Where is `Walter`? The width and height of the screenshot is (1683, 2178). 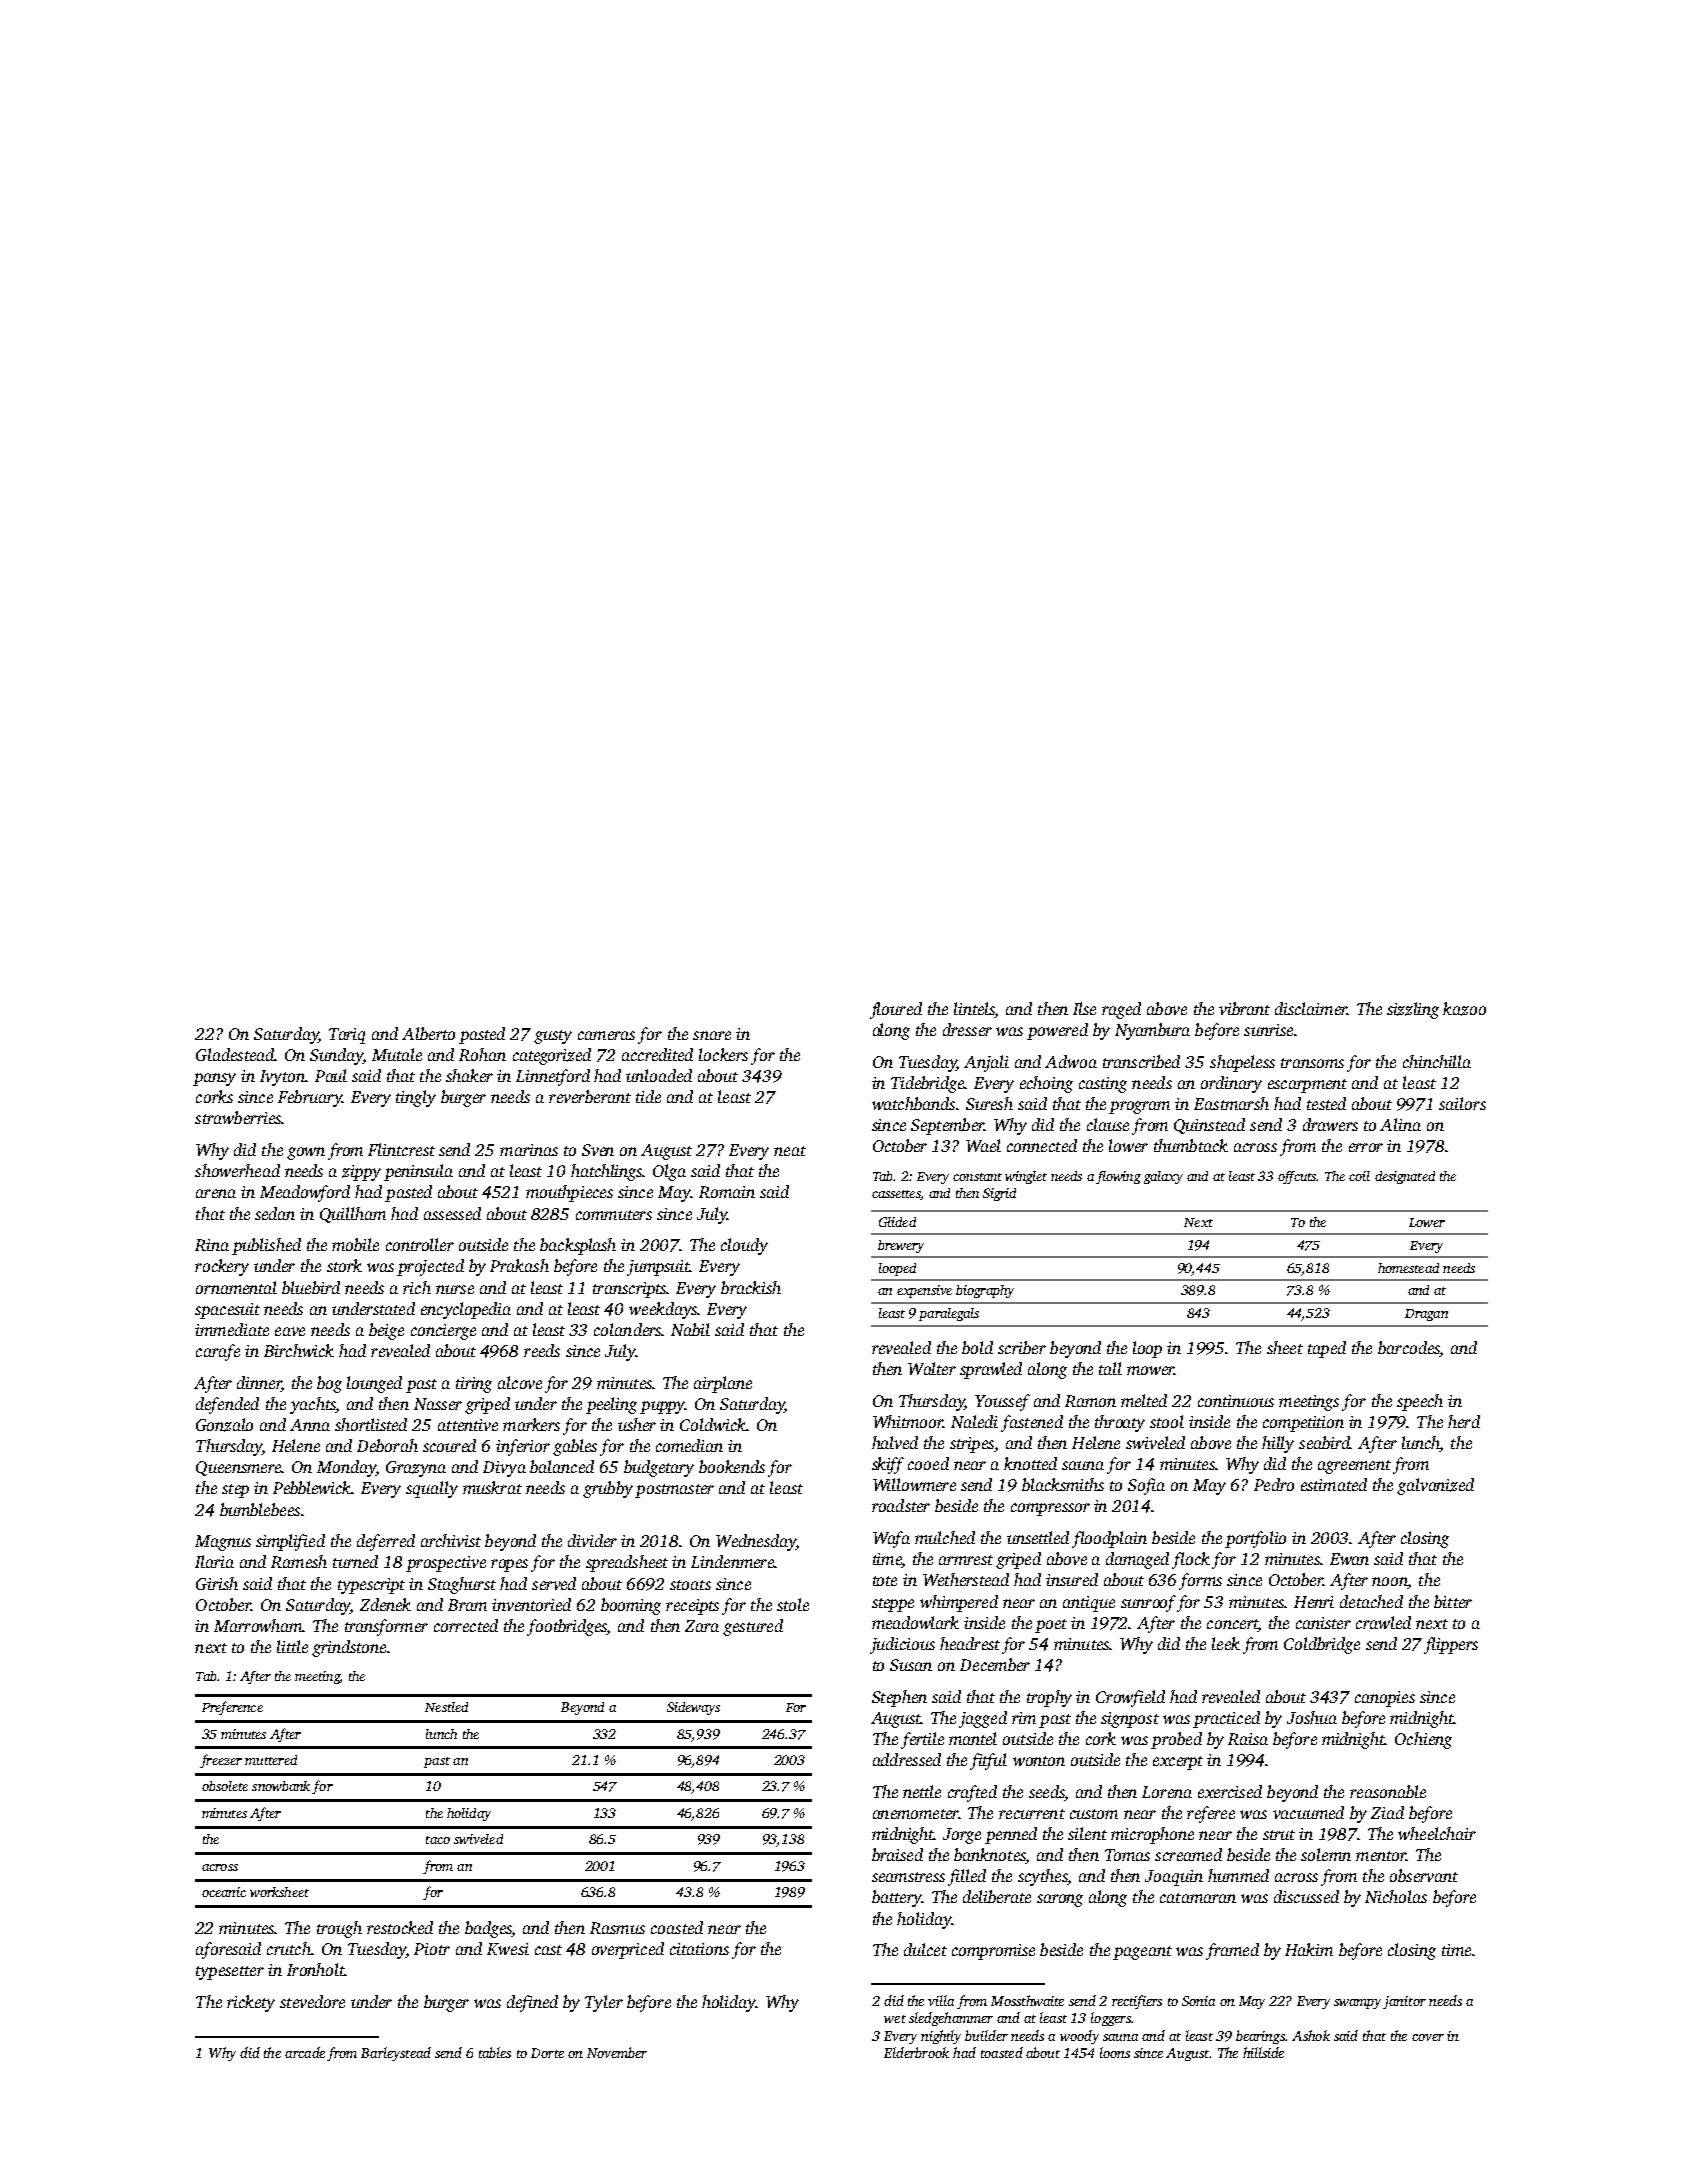
Walter is located at coordinates (932, 1368).
